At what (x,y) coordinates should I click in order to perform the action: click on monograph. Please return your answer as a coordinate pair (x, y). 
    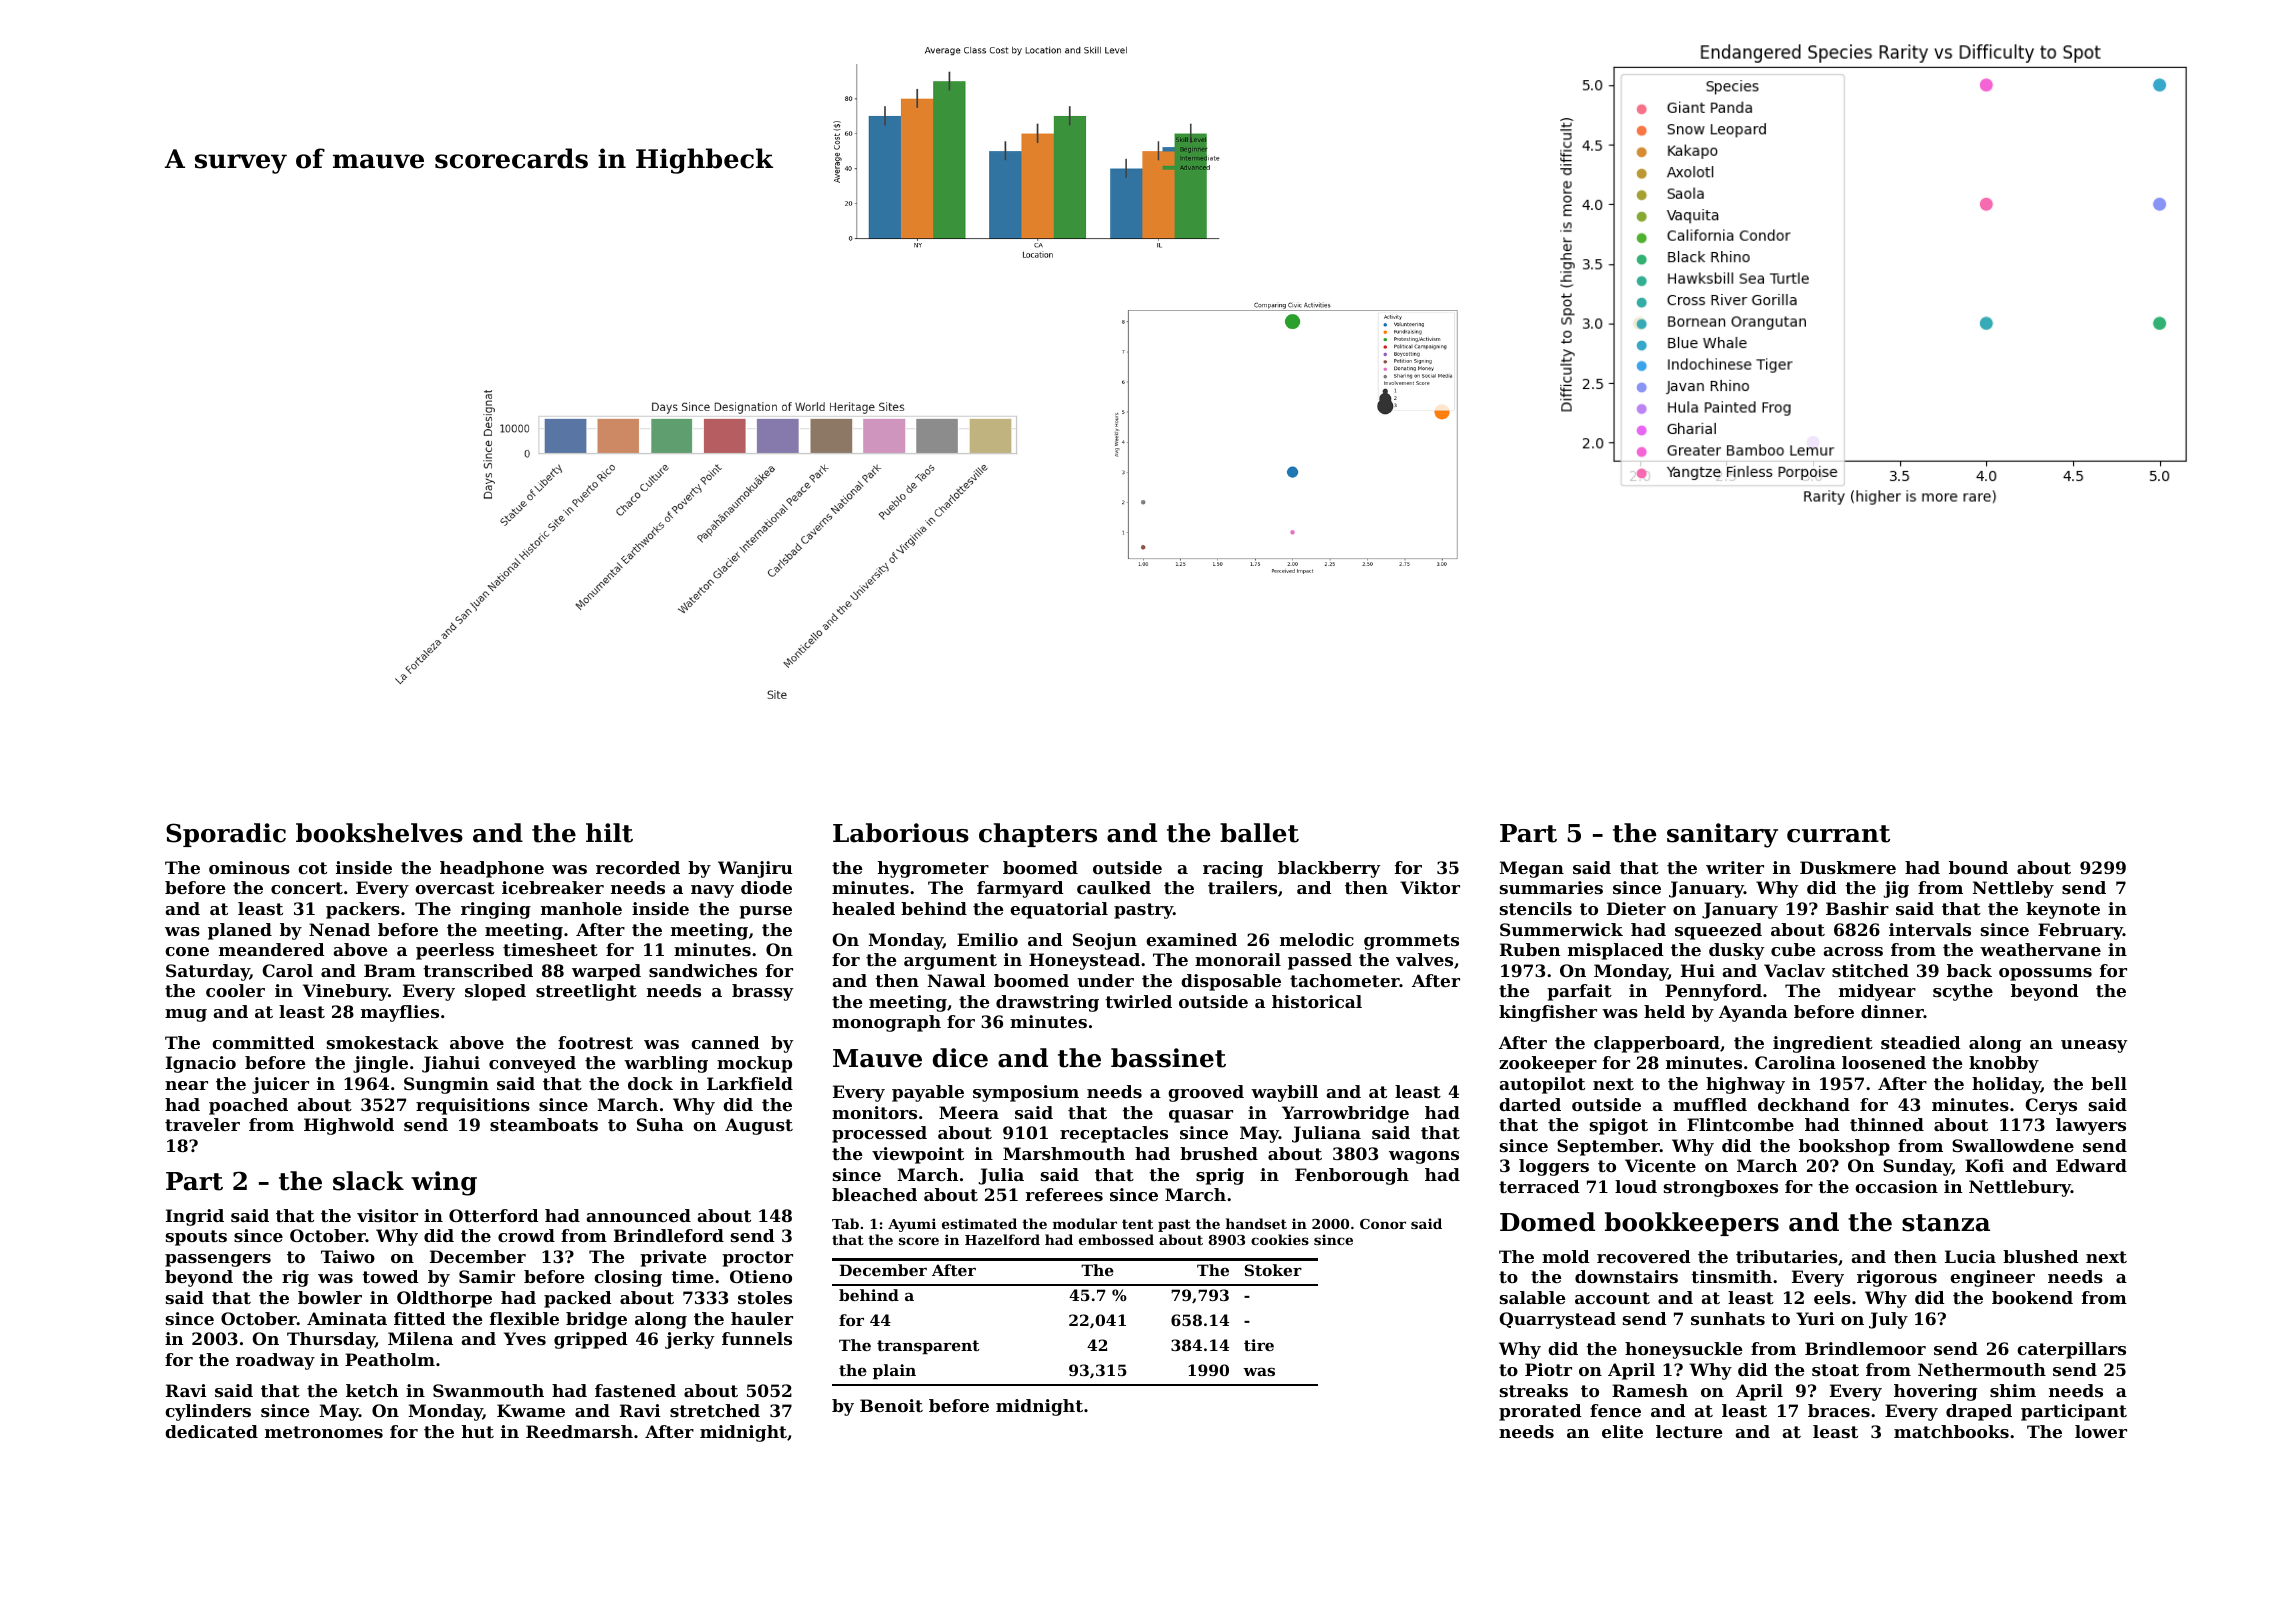
    Looking at the image, I should click on (886, 1023).
